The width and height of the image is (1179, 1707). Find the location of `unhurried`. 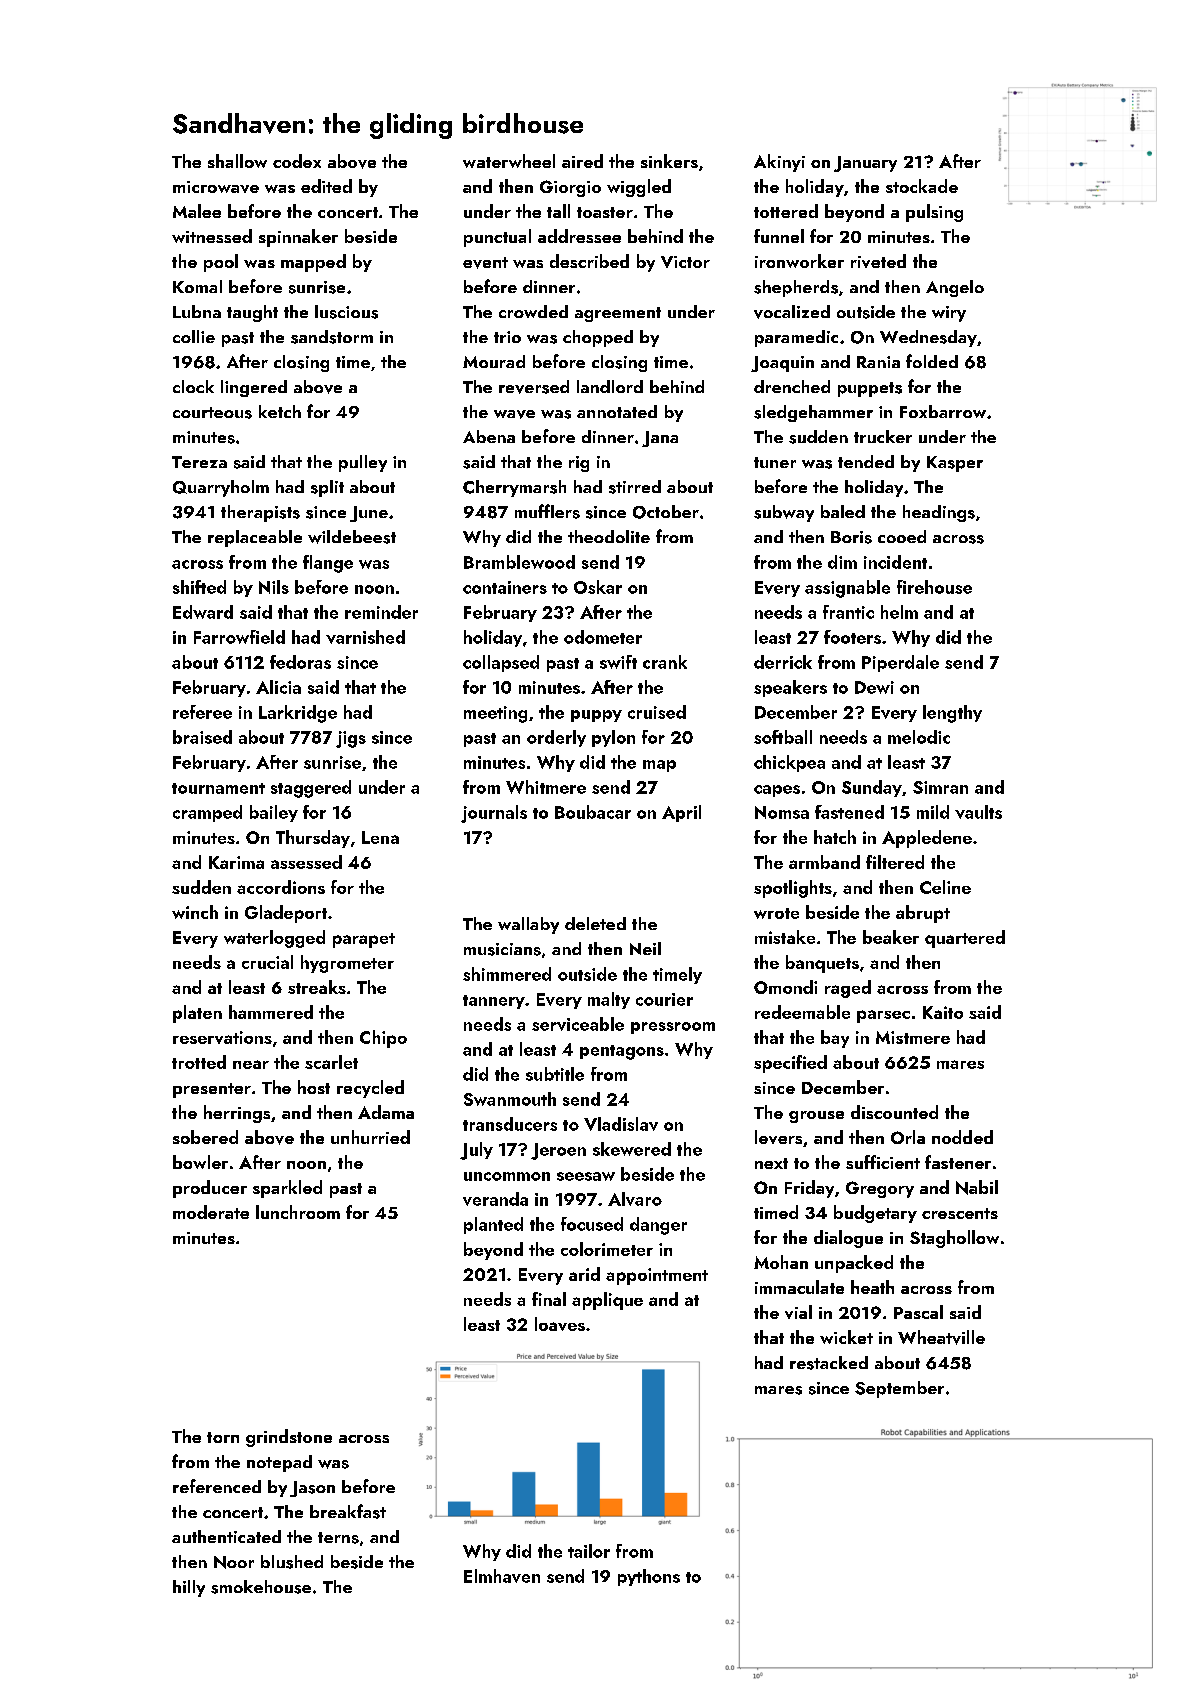

unhurried is located at coordinates (370, 1137).
